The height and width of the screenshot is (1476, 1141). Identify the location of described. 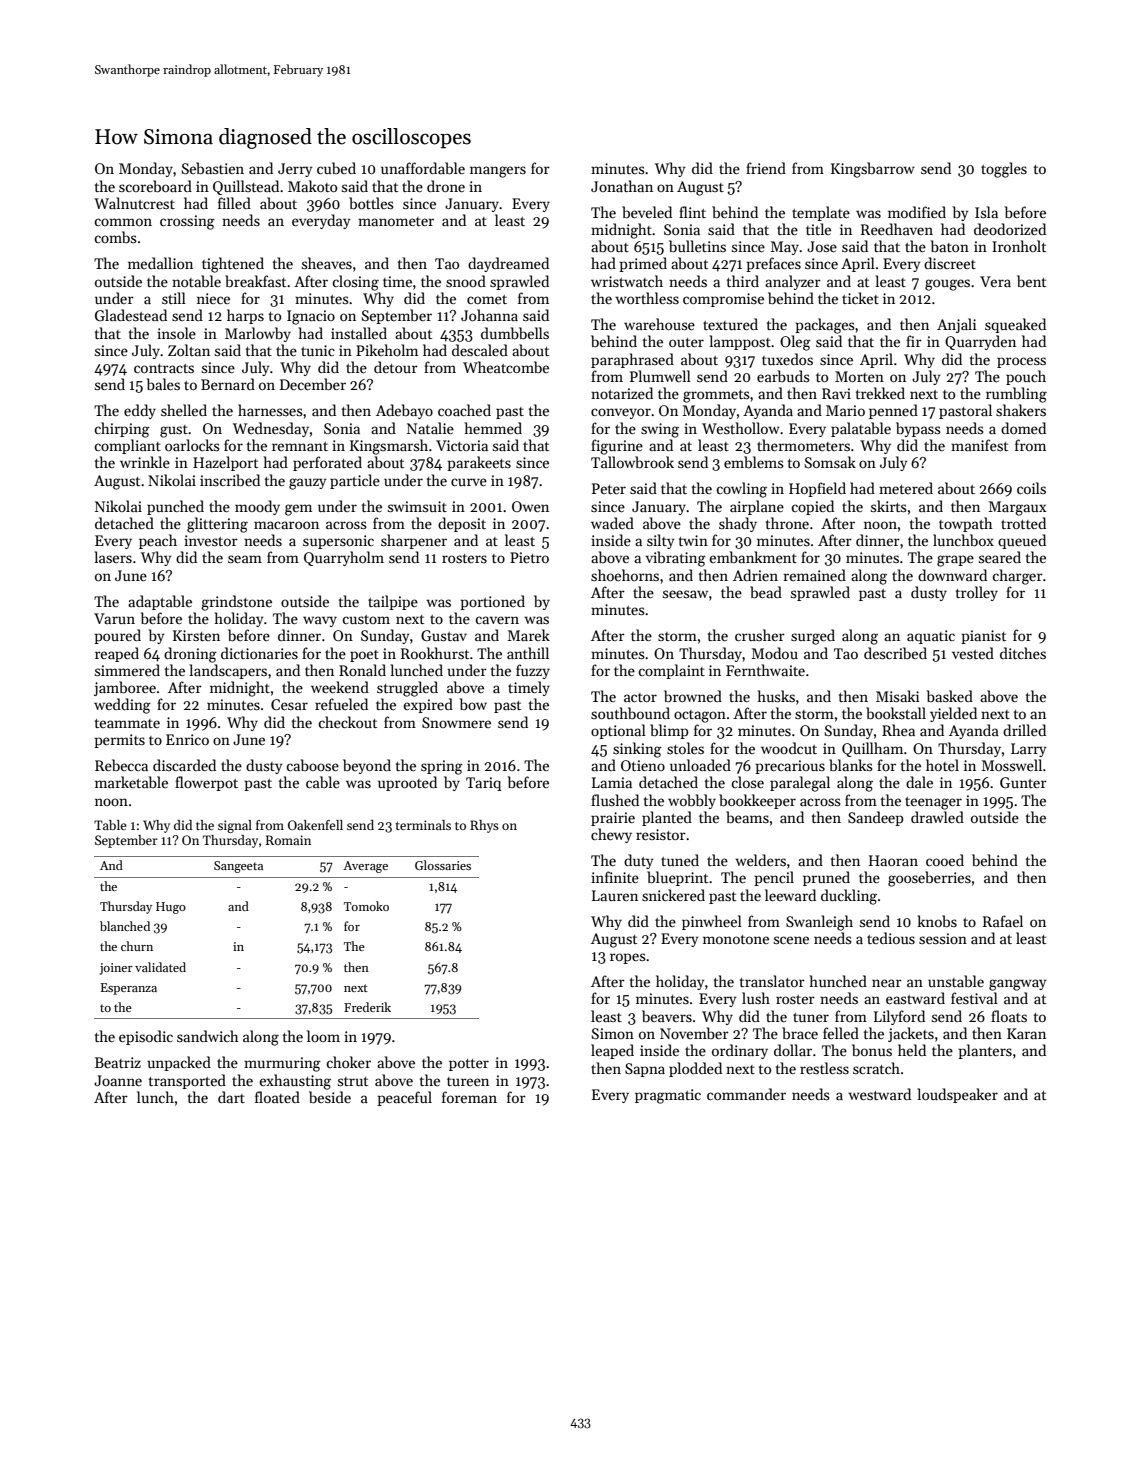
(895, 653).
